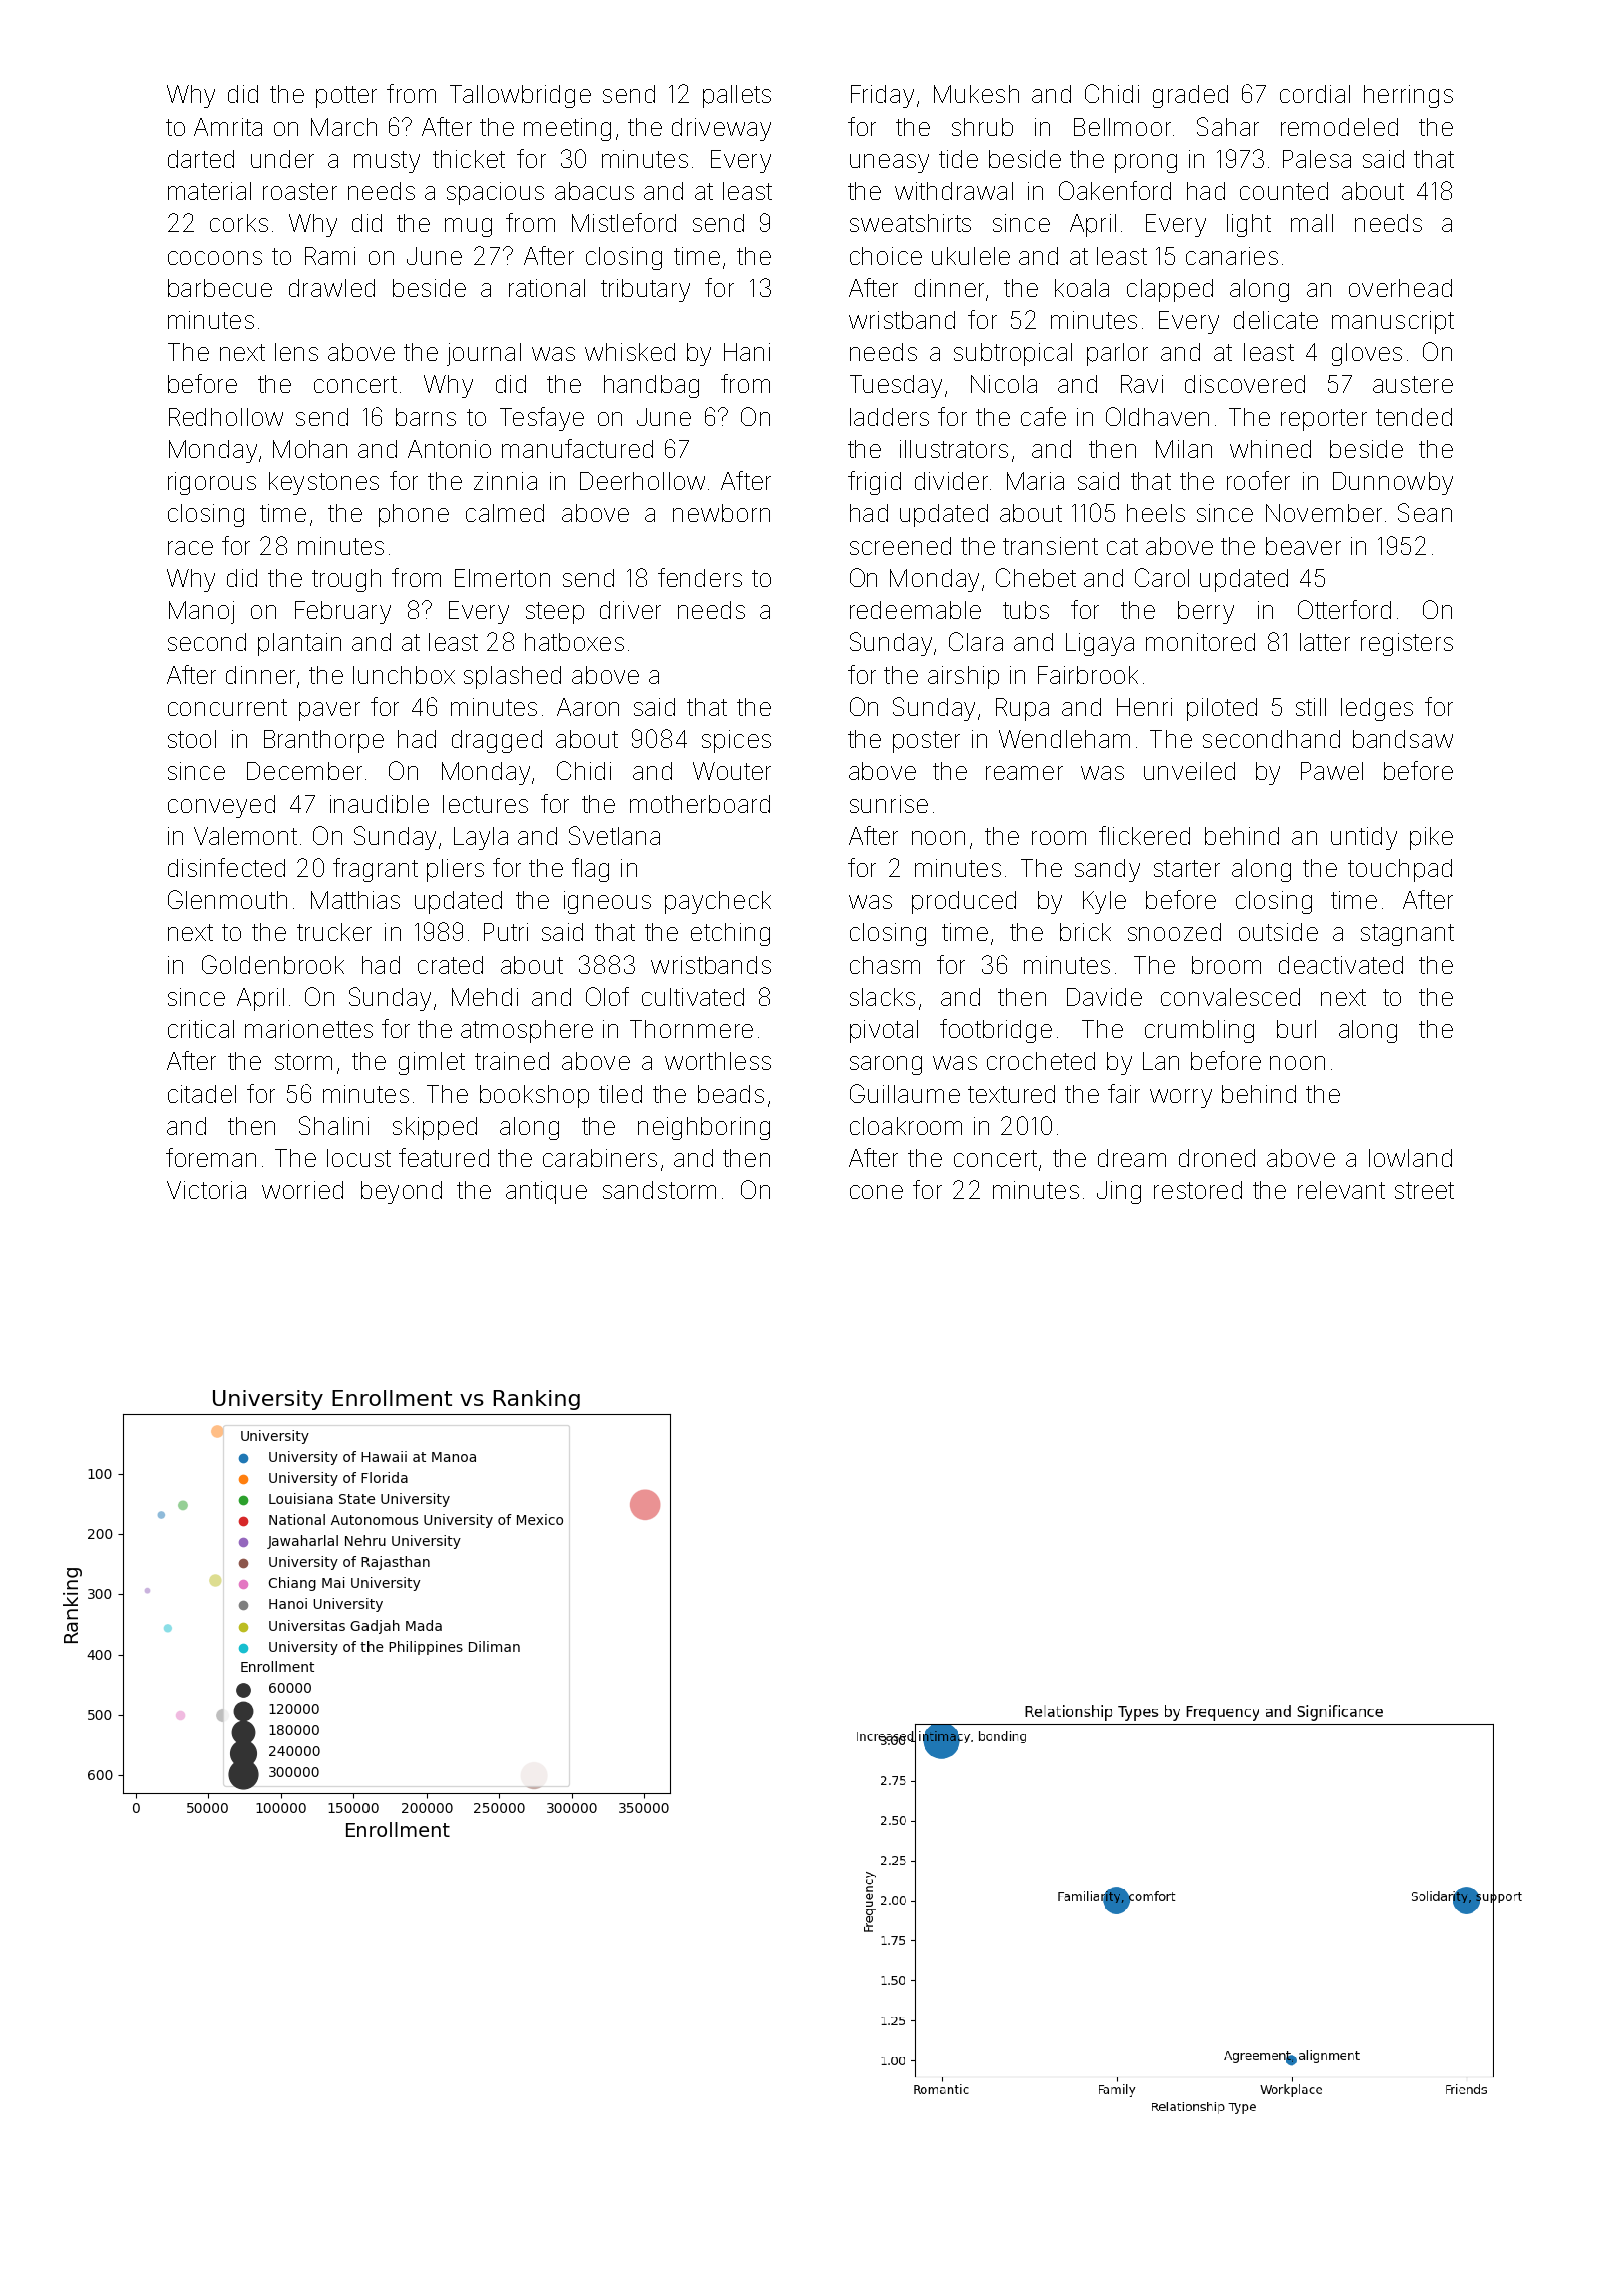  Describe the element at coordinates (1278, 932) in the page. I see `outside` at that location.
